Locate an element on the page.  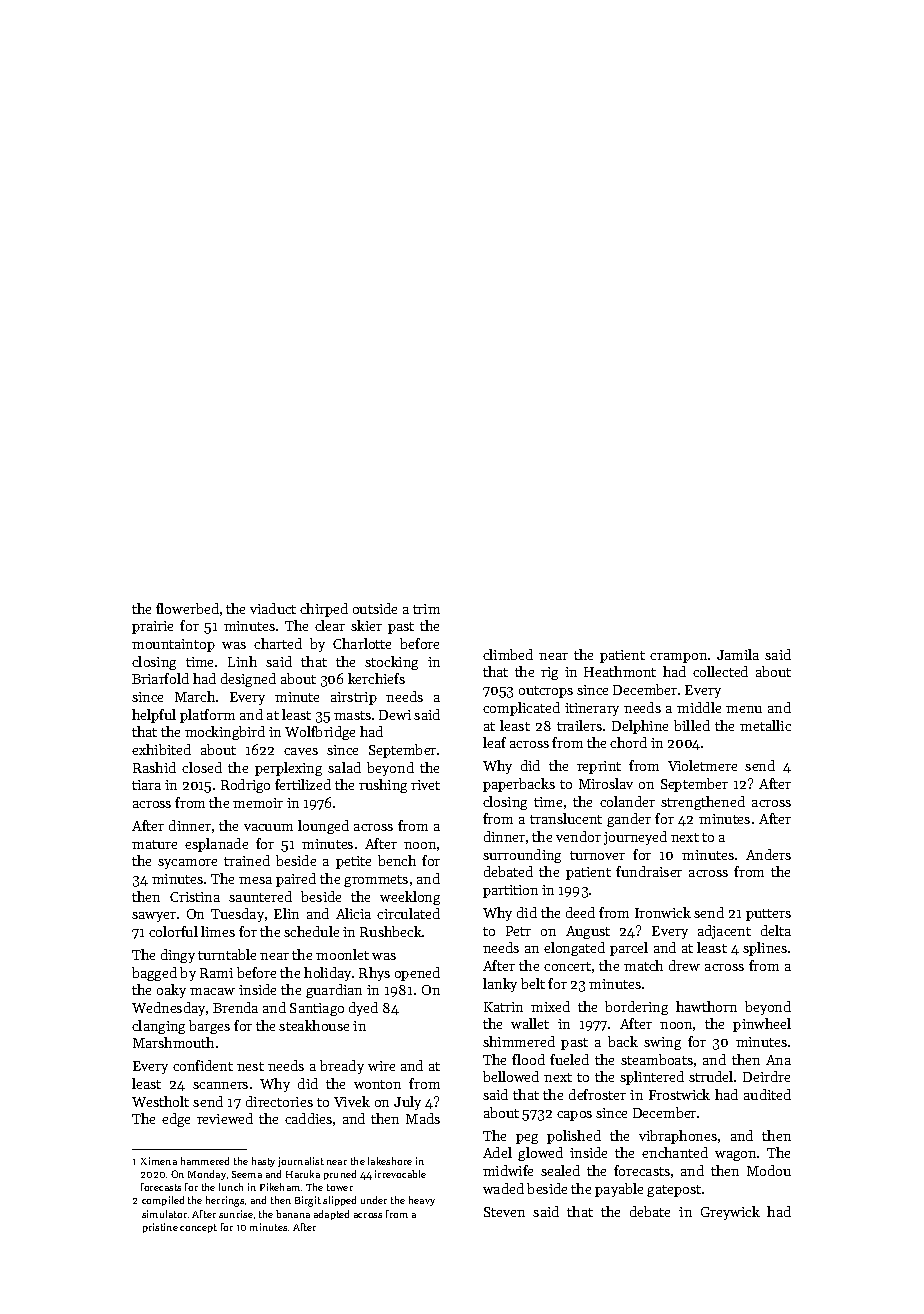
lakeshore is located at coordinates (390, 1161).
